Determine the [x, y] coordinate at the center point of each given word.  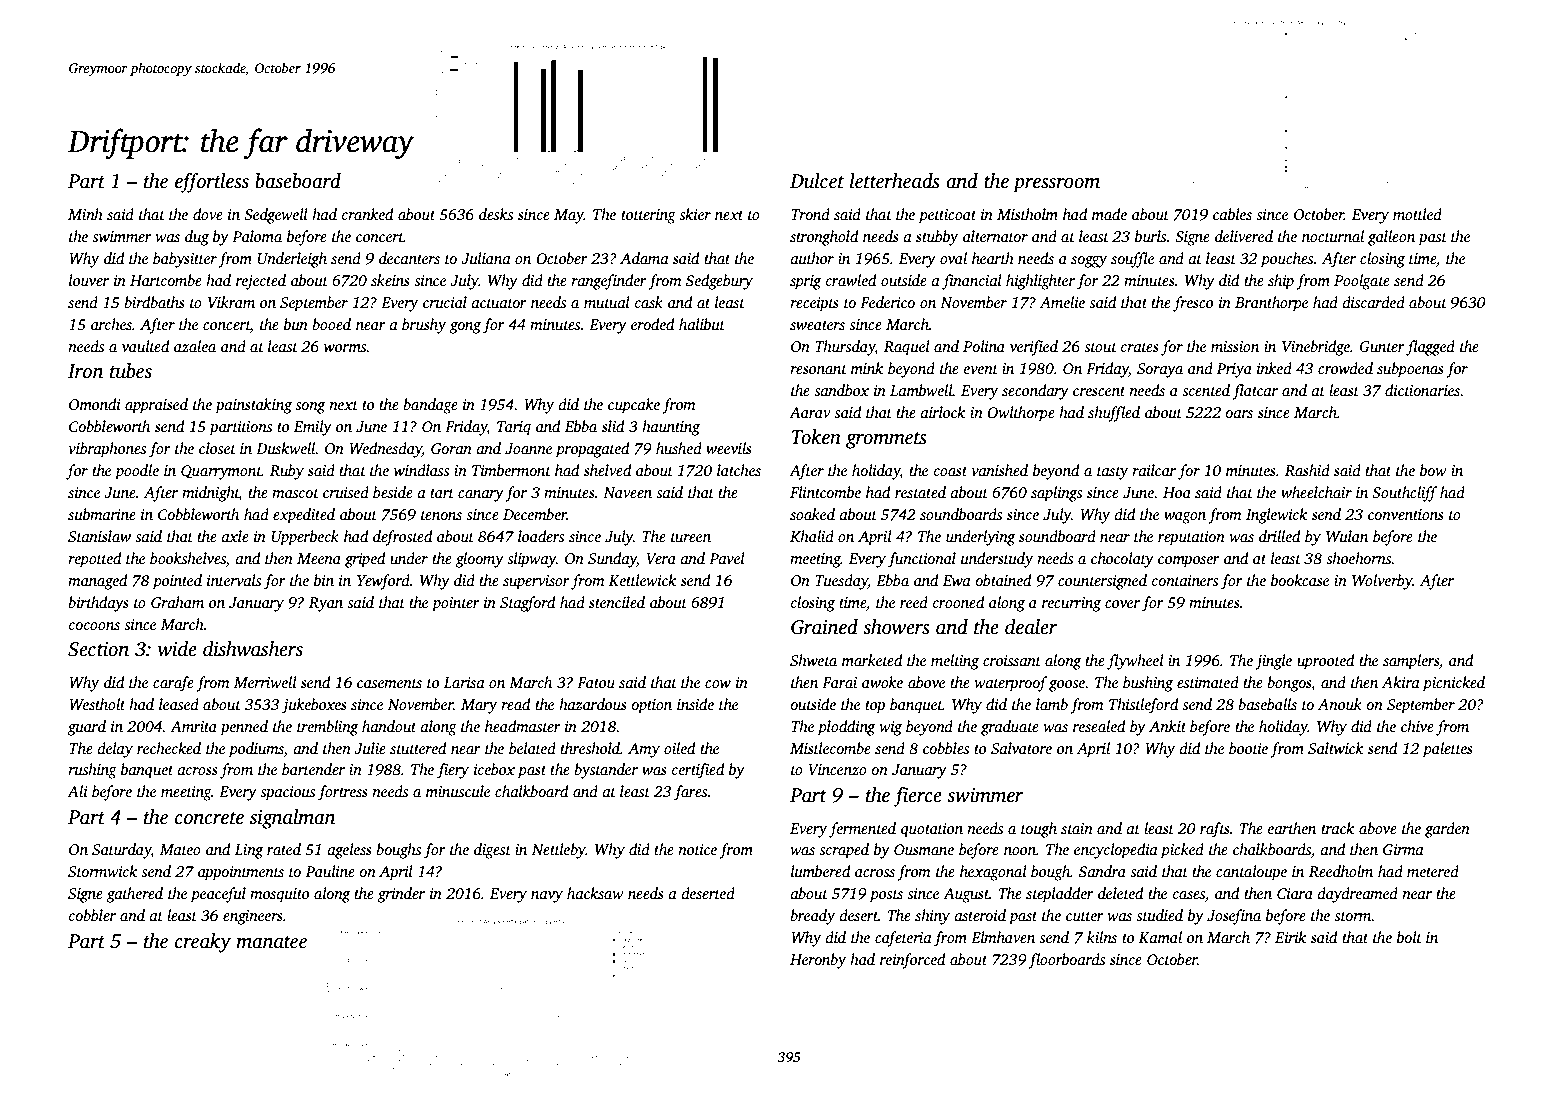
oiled [679, 748]
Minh [85, 214]
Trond [810, 214]
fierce [917, 797]
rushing [92, 771]
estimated [1208, 682]
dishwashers [253, 649]
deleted [1120, 893]
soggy [1089, 262]
